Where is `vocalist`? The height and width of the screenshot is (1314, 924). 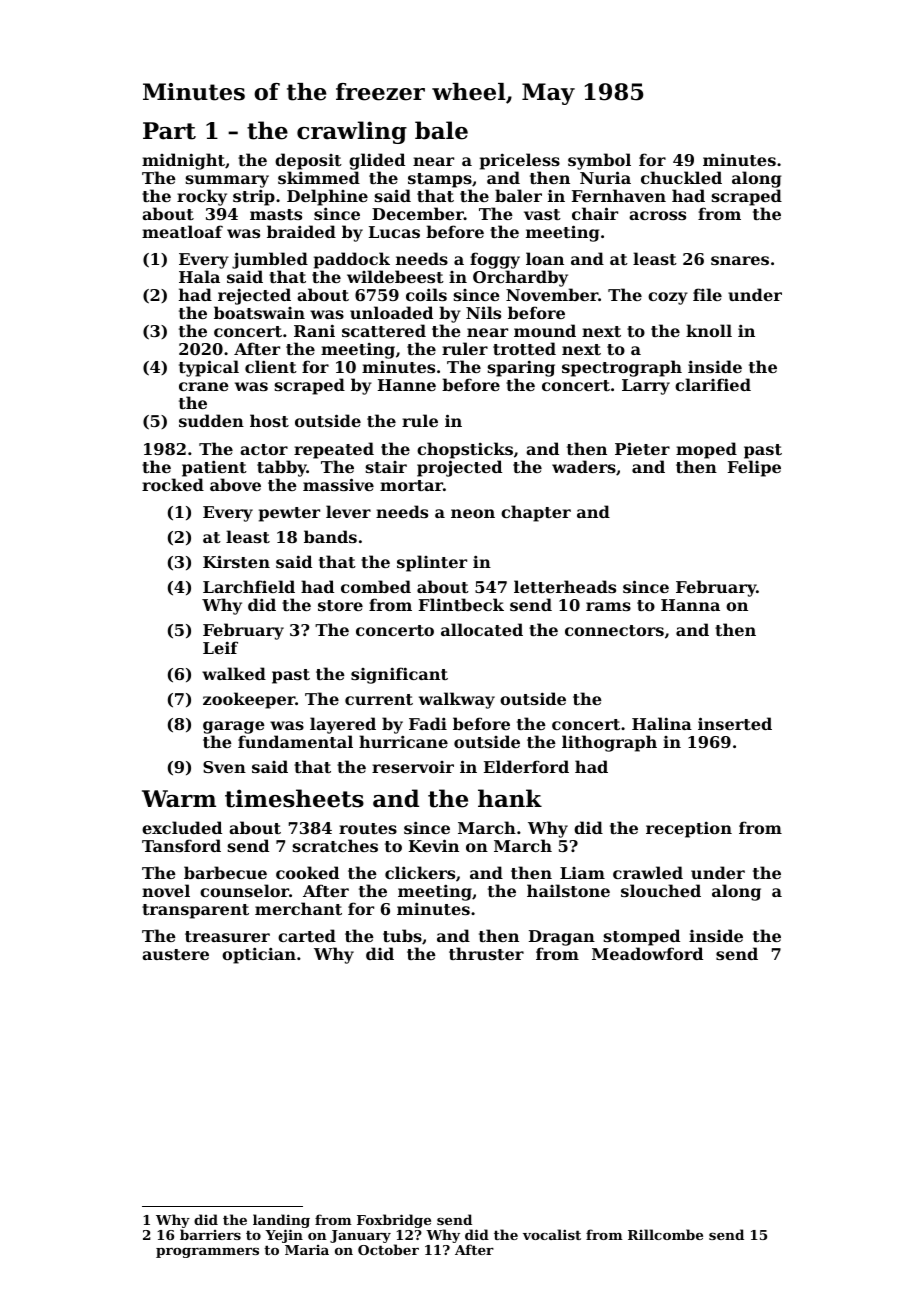
vocalist is located at coordinates (552, 1234).
